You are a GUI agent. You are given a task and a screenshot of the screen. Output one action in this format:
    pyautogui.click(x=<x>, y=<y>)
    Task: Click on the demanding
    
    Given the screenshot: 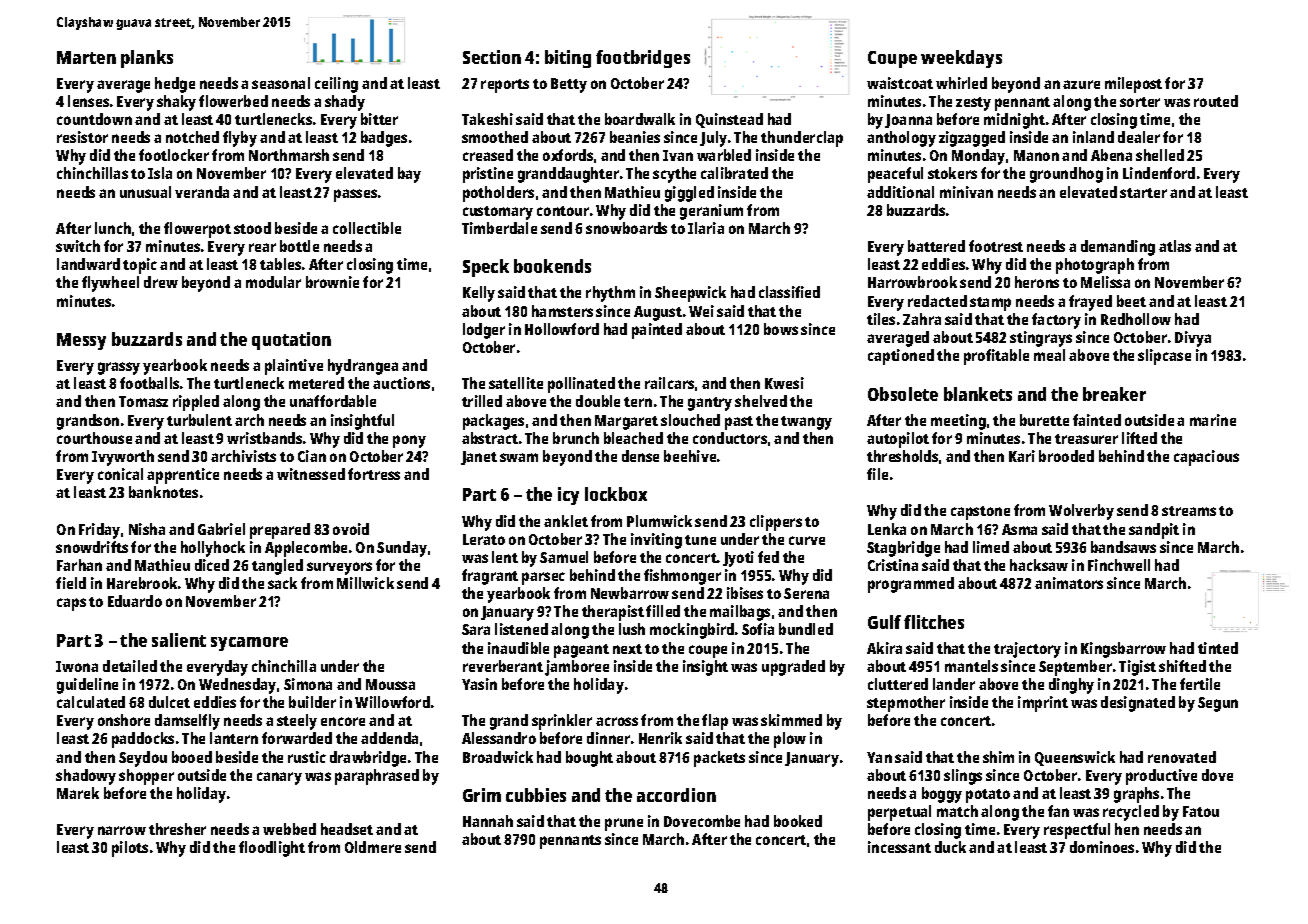 What is the action you would take?
    pyautogui.click(x=1118, y=248)
